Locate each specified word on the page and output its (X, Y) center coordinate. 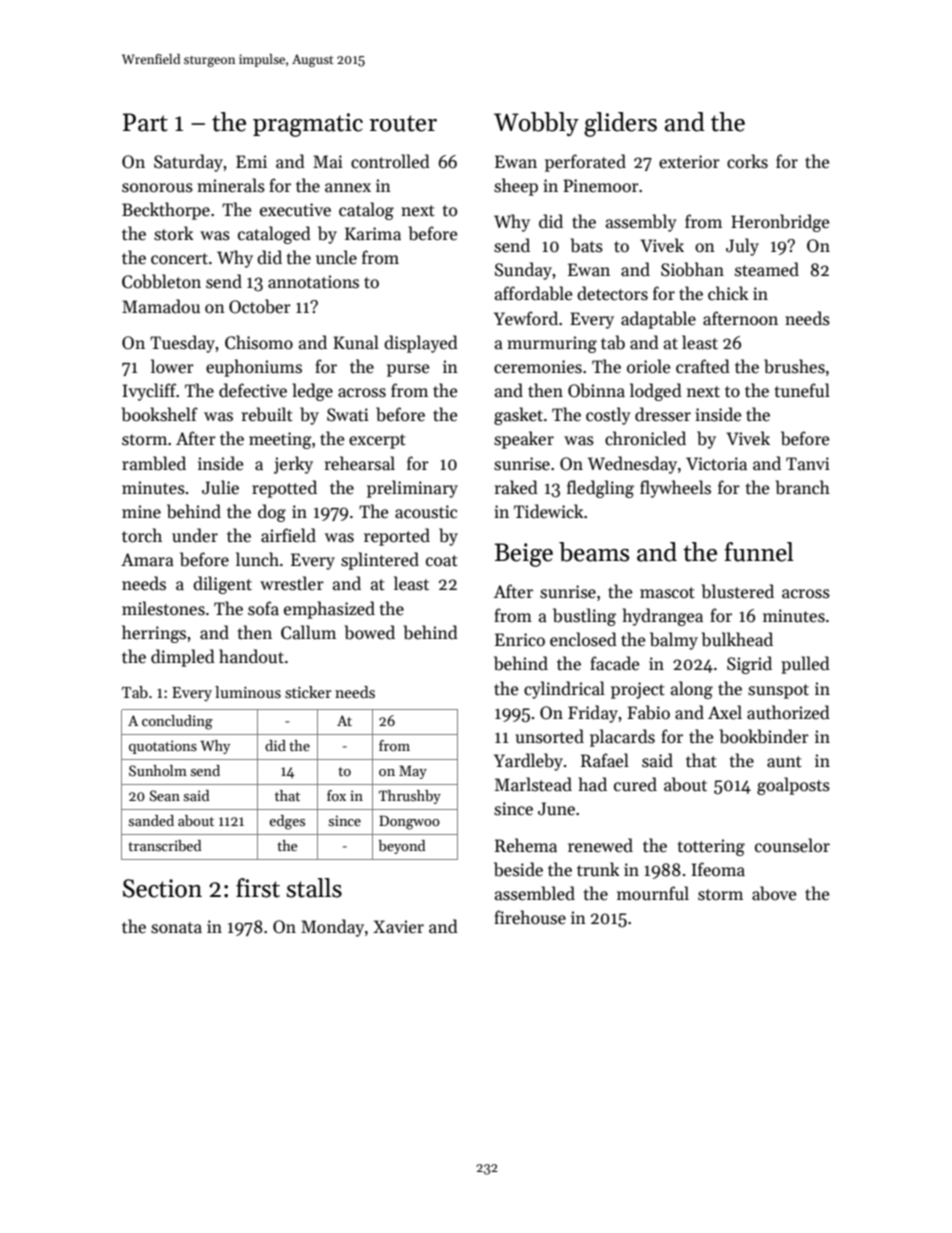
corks (747, 161)
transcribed (165, 845)
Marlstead (533, 784)
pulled (805, 665)
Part (145, 122)
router (403, 123)
